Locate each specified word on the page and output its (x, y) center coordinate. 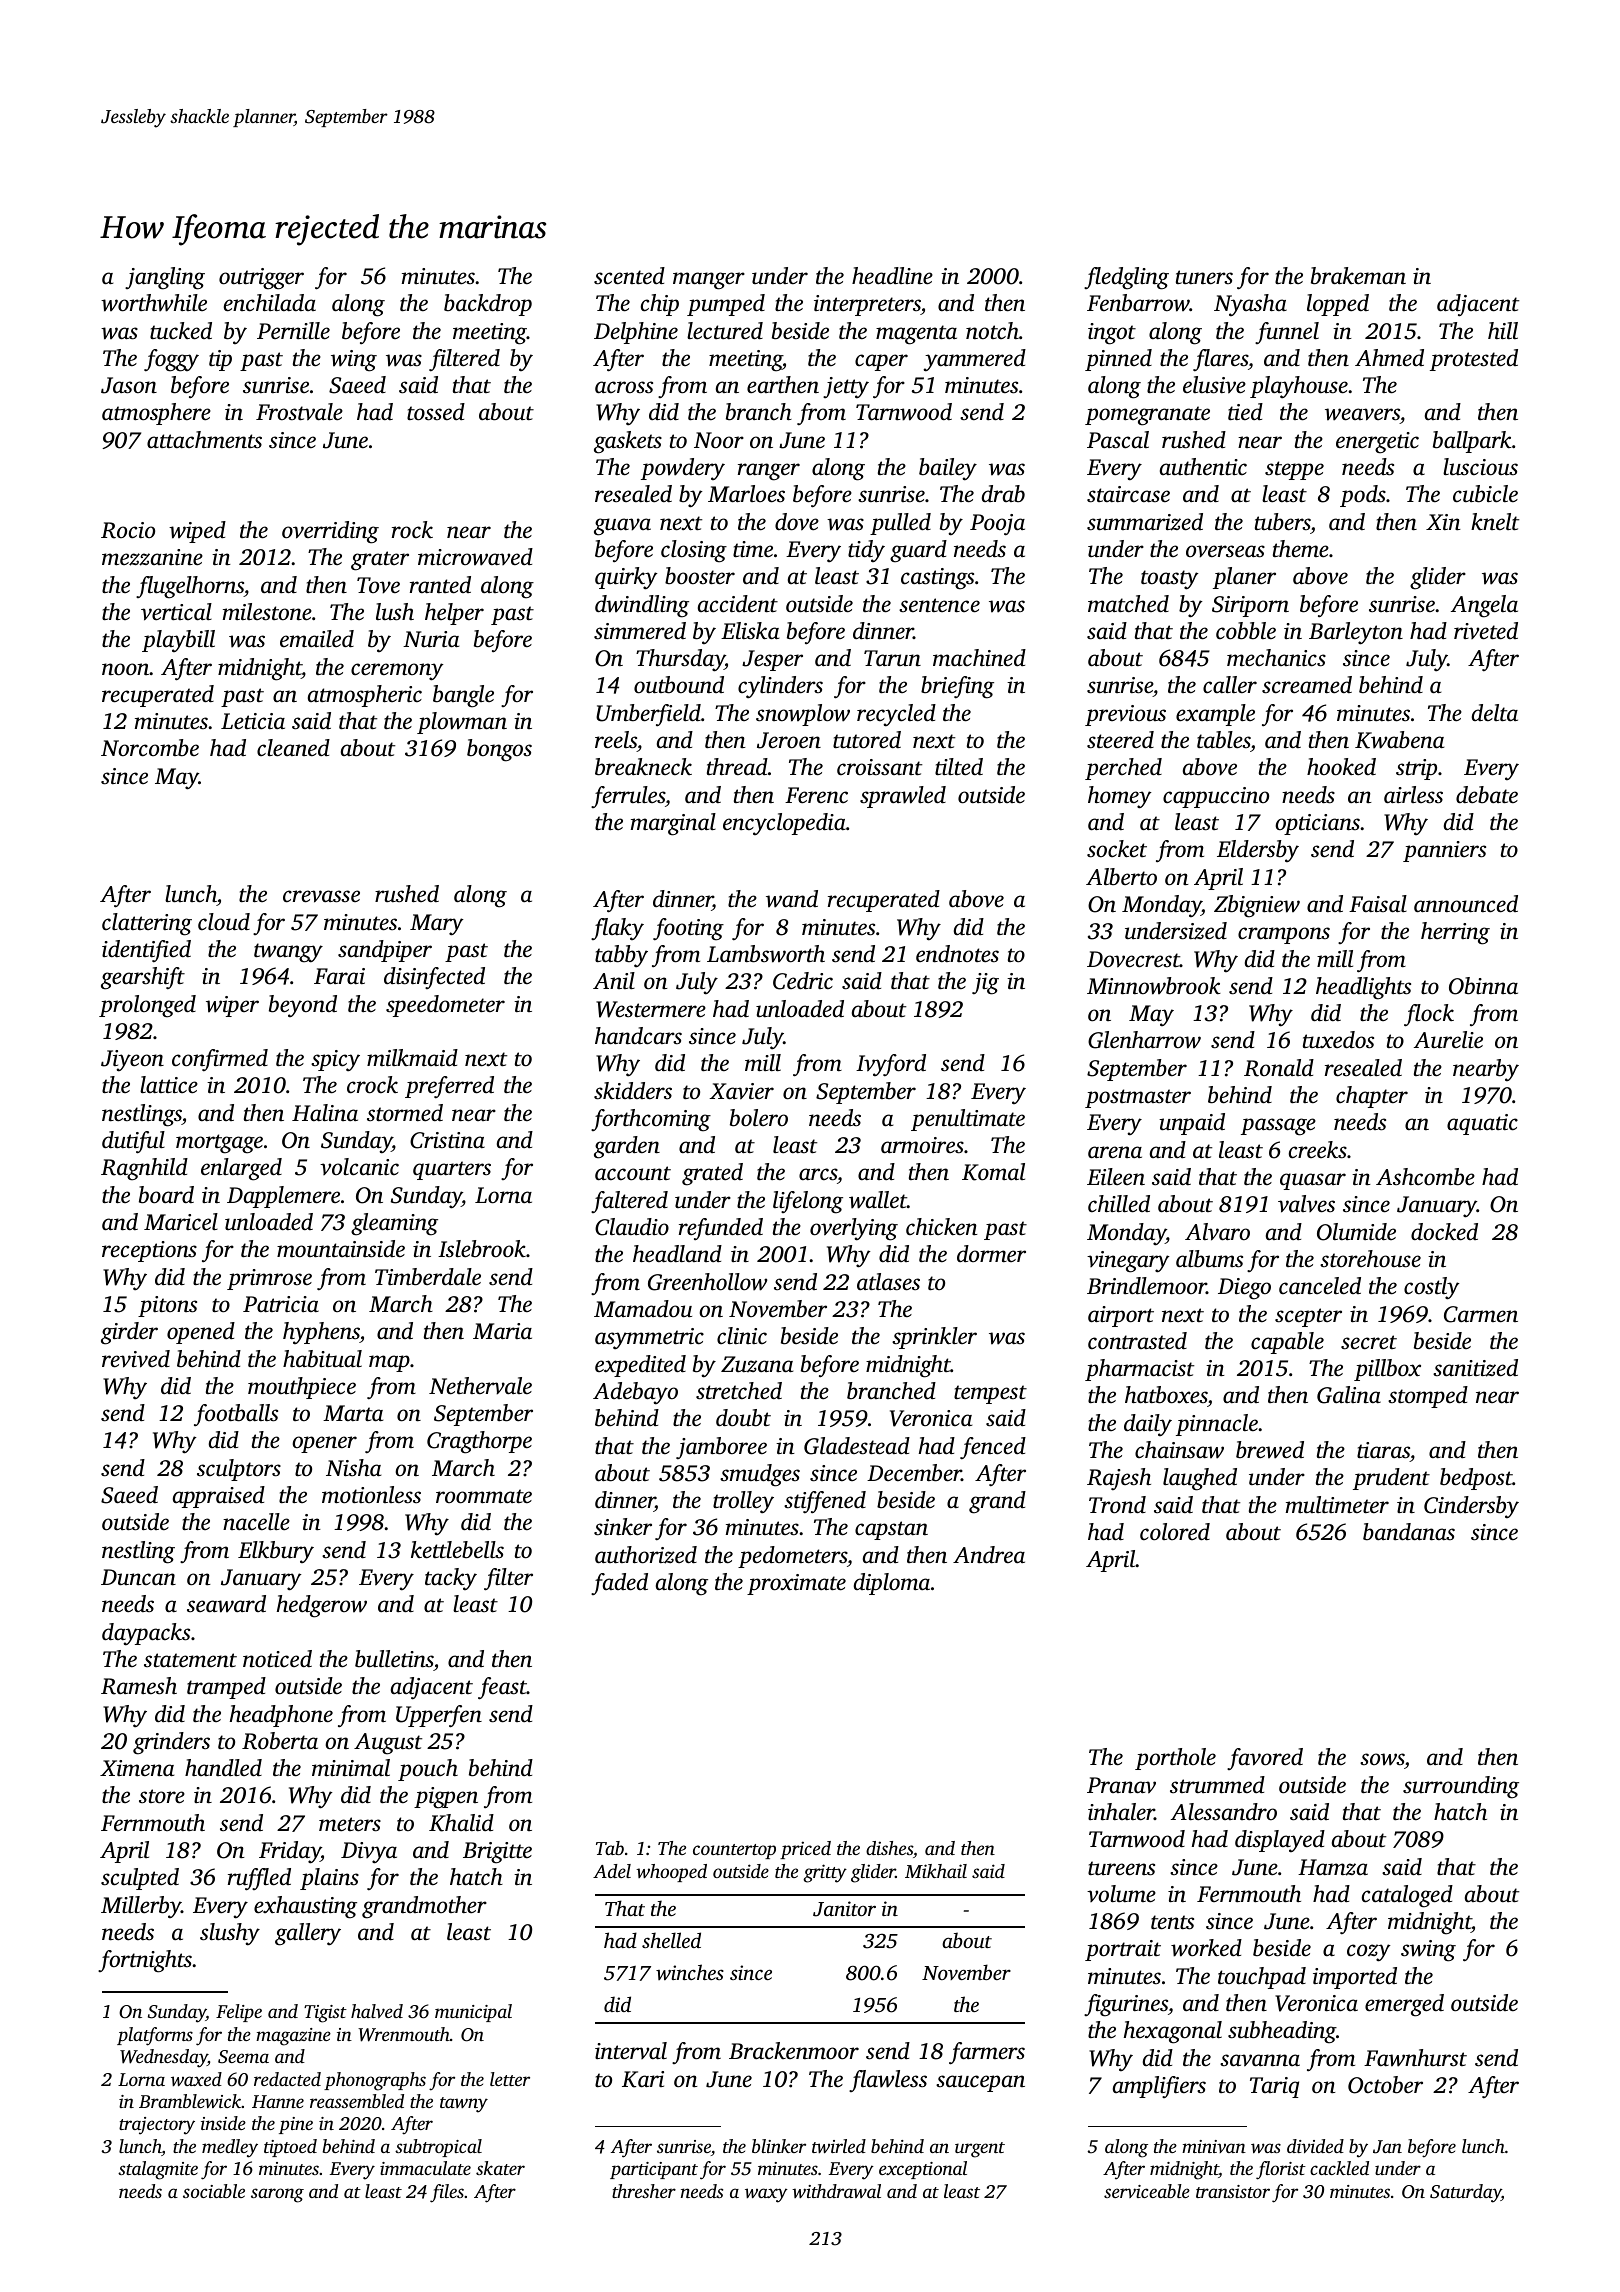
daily (1148, 1425)
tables (1224, 740)
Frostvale (299, 412)
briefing (957, 687)
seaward (226, 1604)
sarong (277, 2195)
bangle (463, 696)
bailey (948, 469)
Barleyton (1356, 633)
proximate (796, 1584)
